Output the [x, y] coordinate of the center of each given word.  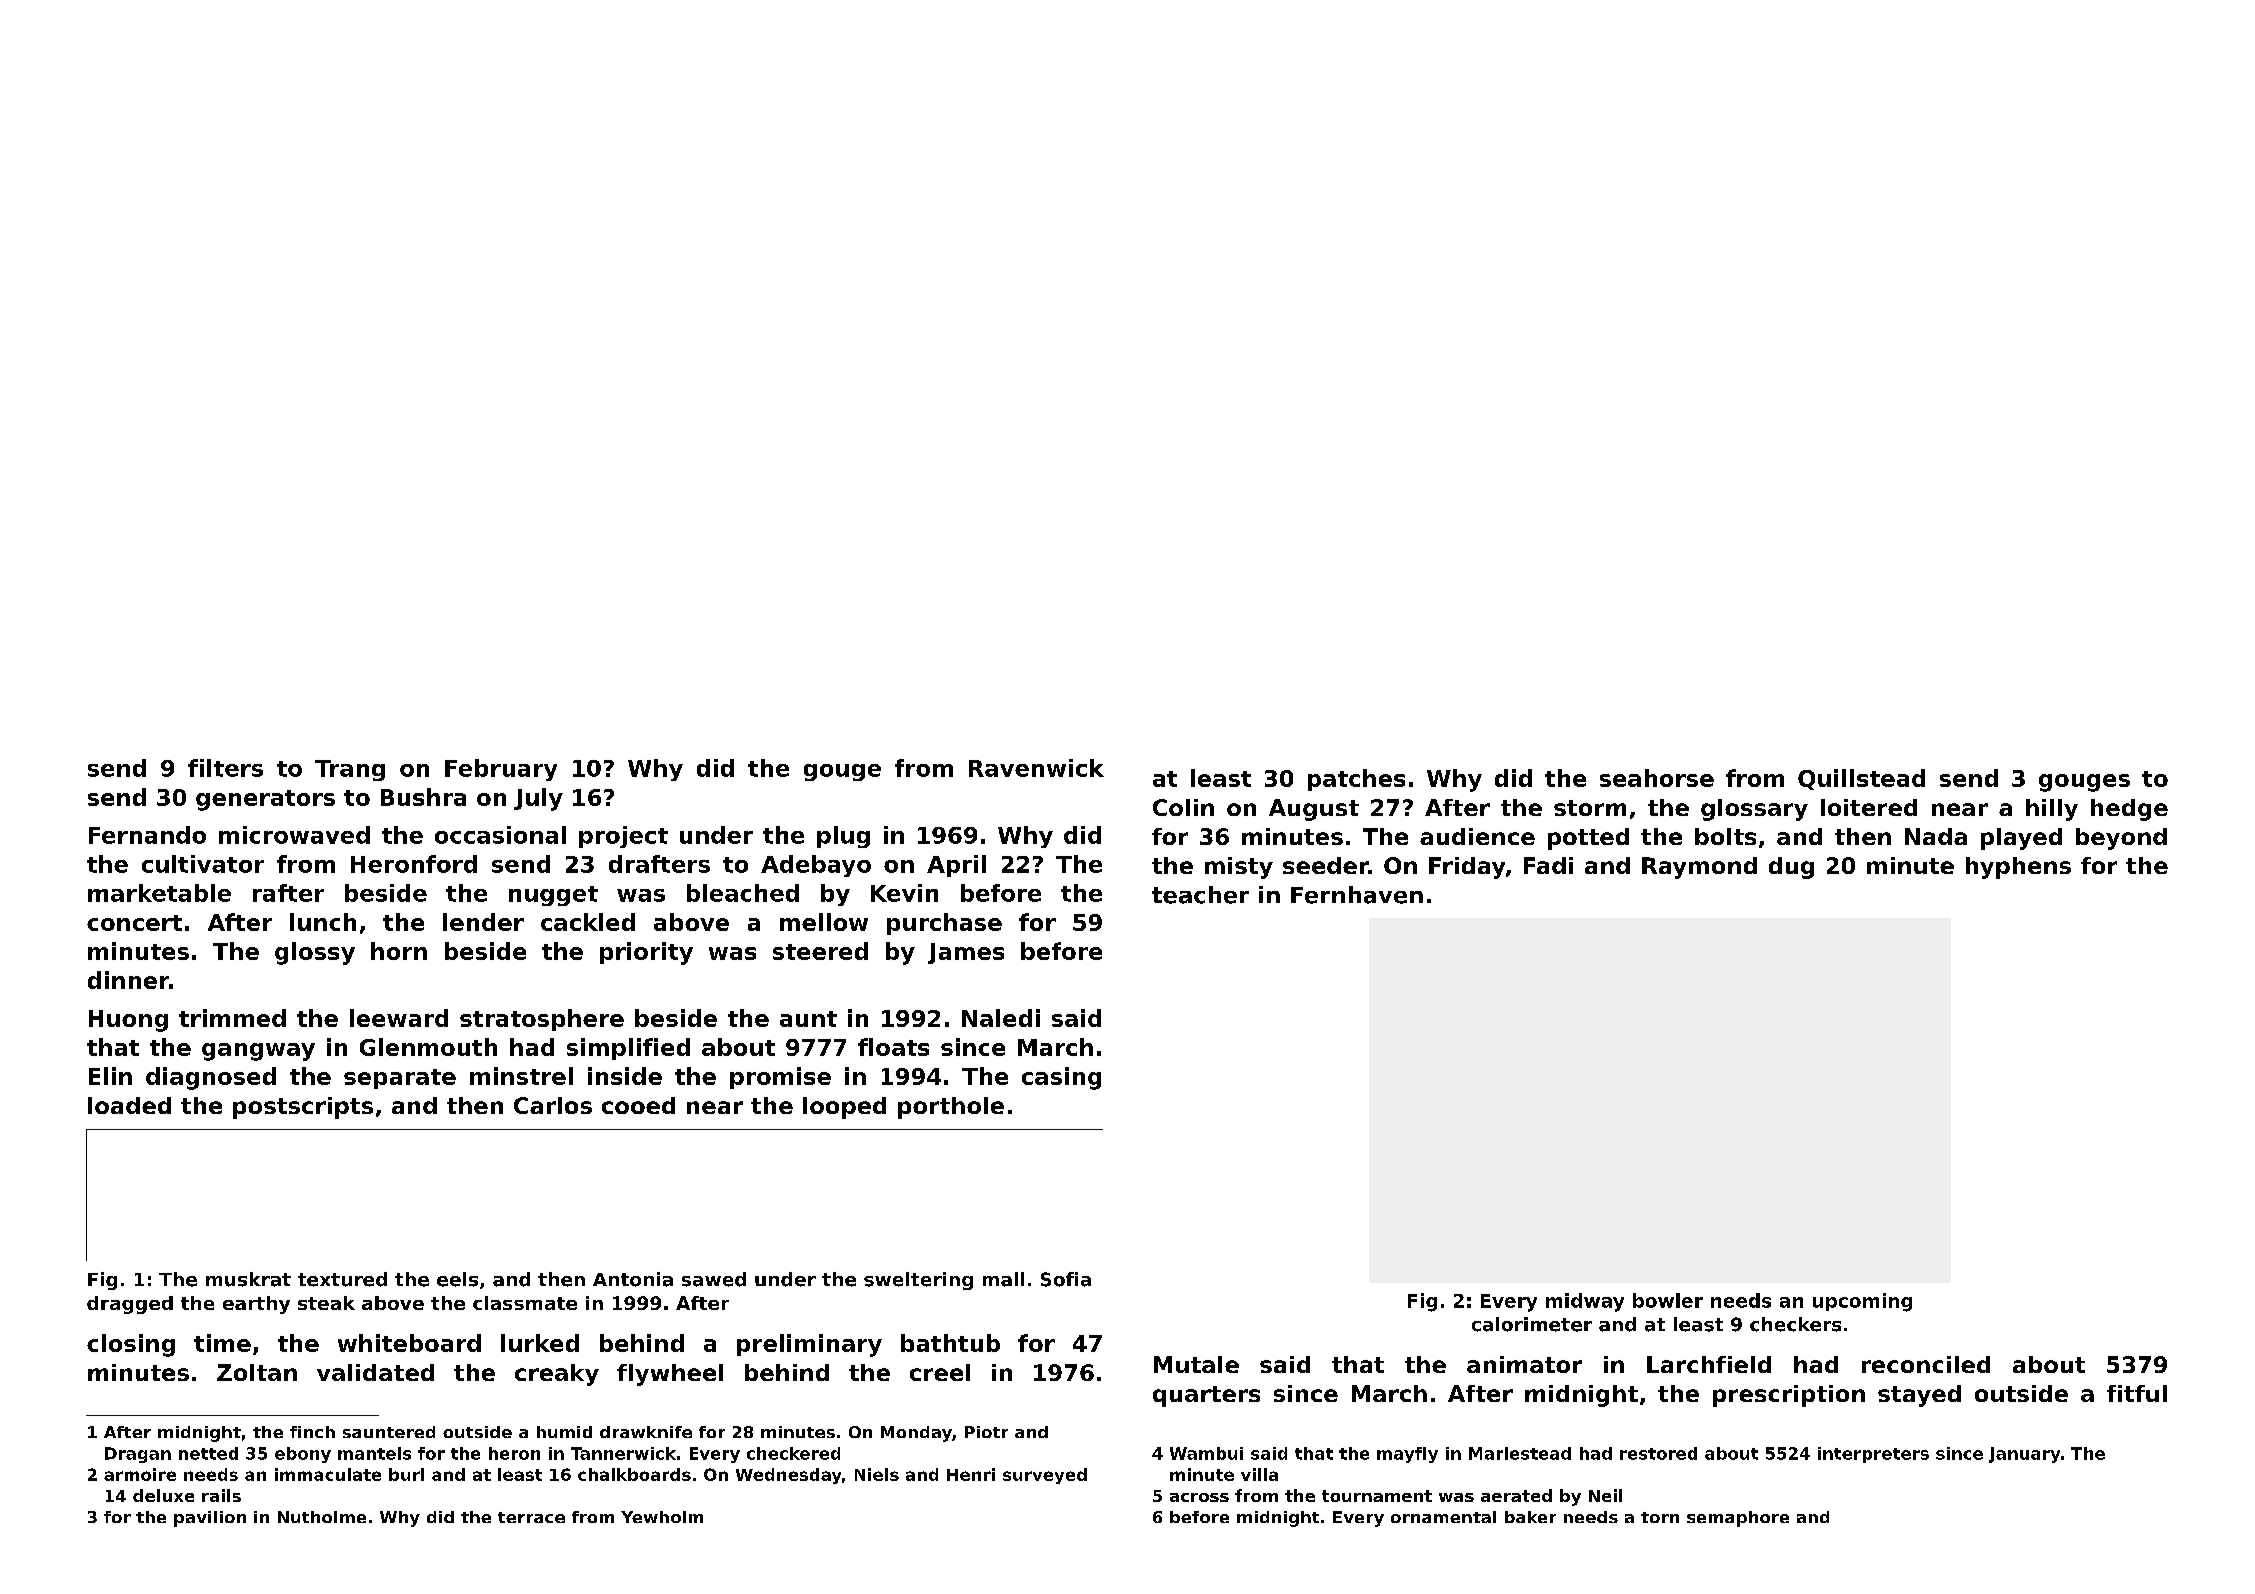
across [1199, 1497]
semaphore [1738, 1519]
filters [225, 768]
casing [1061, 1078]
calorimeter [1532, 1324]
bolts [1725, 836]
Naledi [1001, 1018]
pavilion [210, 1519]
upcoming [1862, 1302]
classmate [525, 1303]
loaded [129, 1105]
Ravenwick [1036, 768]
